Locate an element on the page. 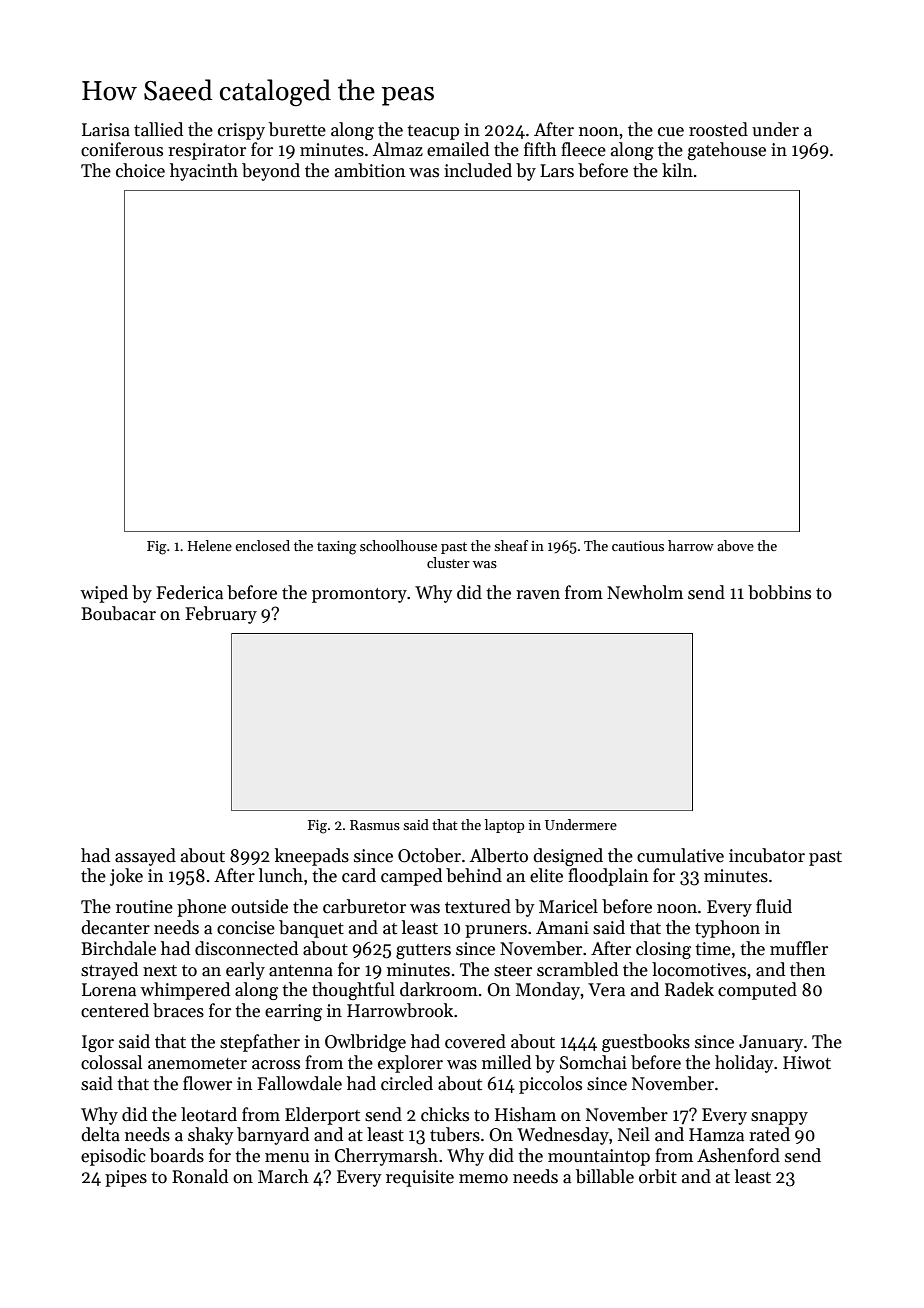  beyond is located at coordinates (271, 172).
